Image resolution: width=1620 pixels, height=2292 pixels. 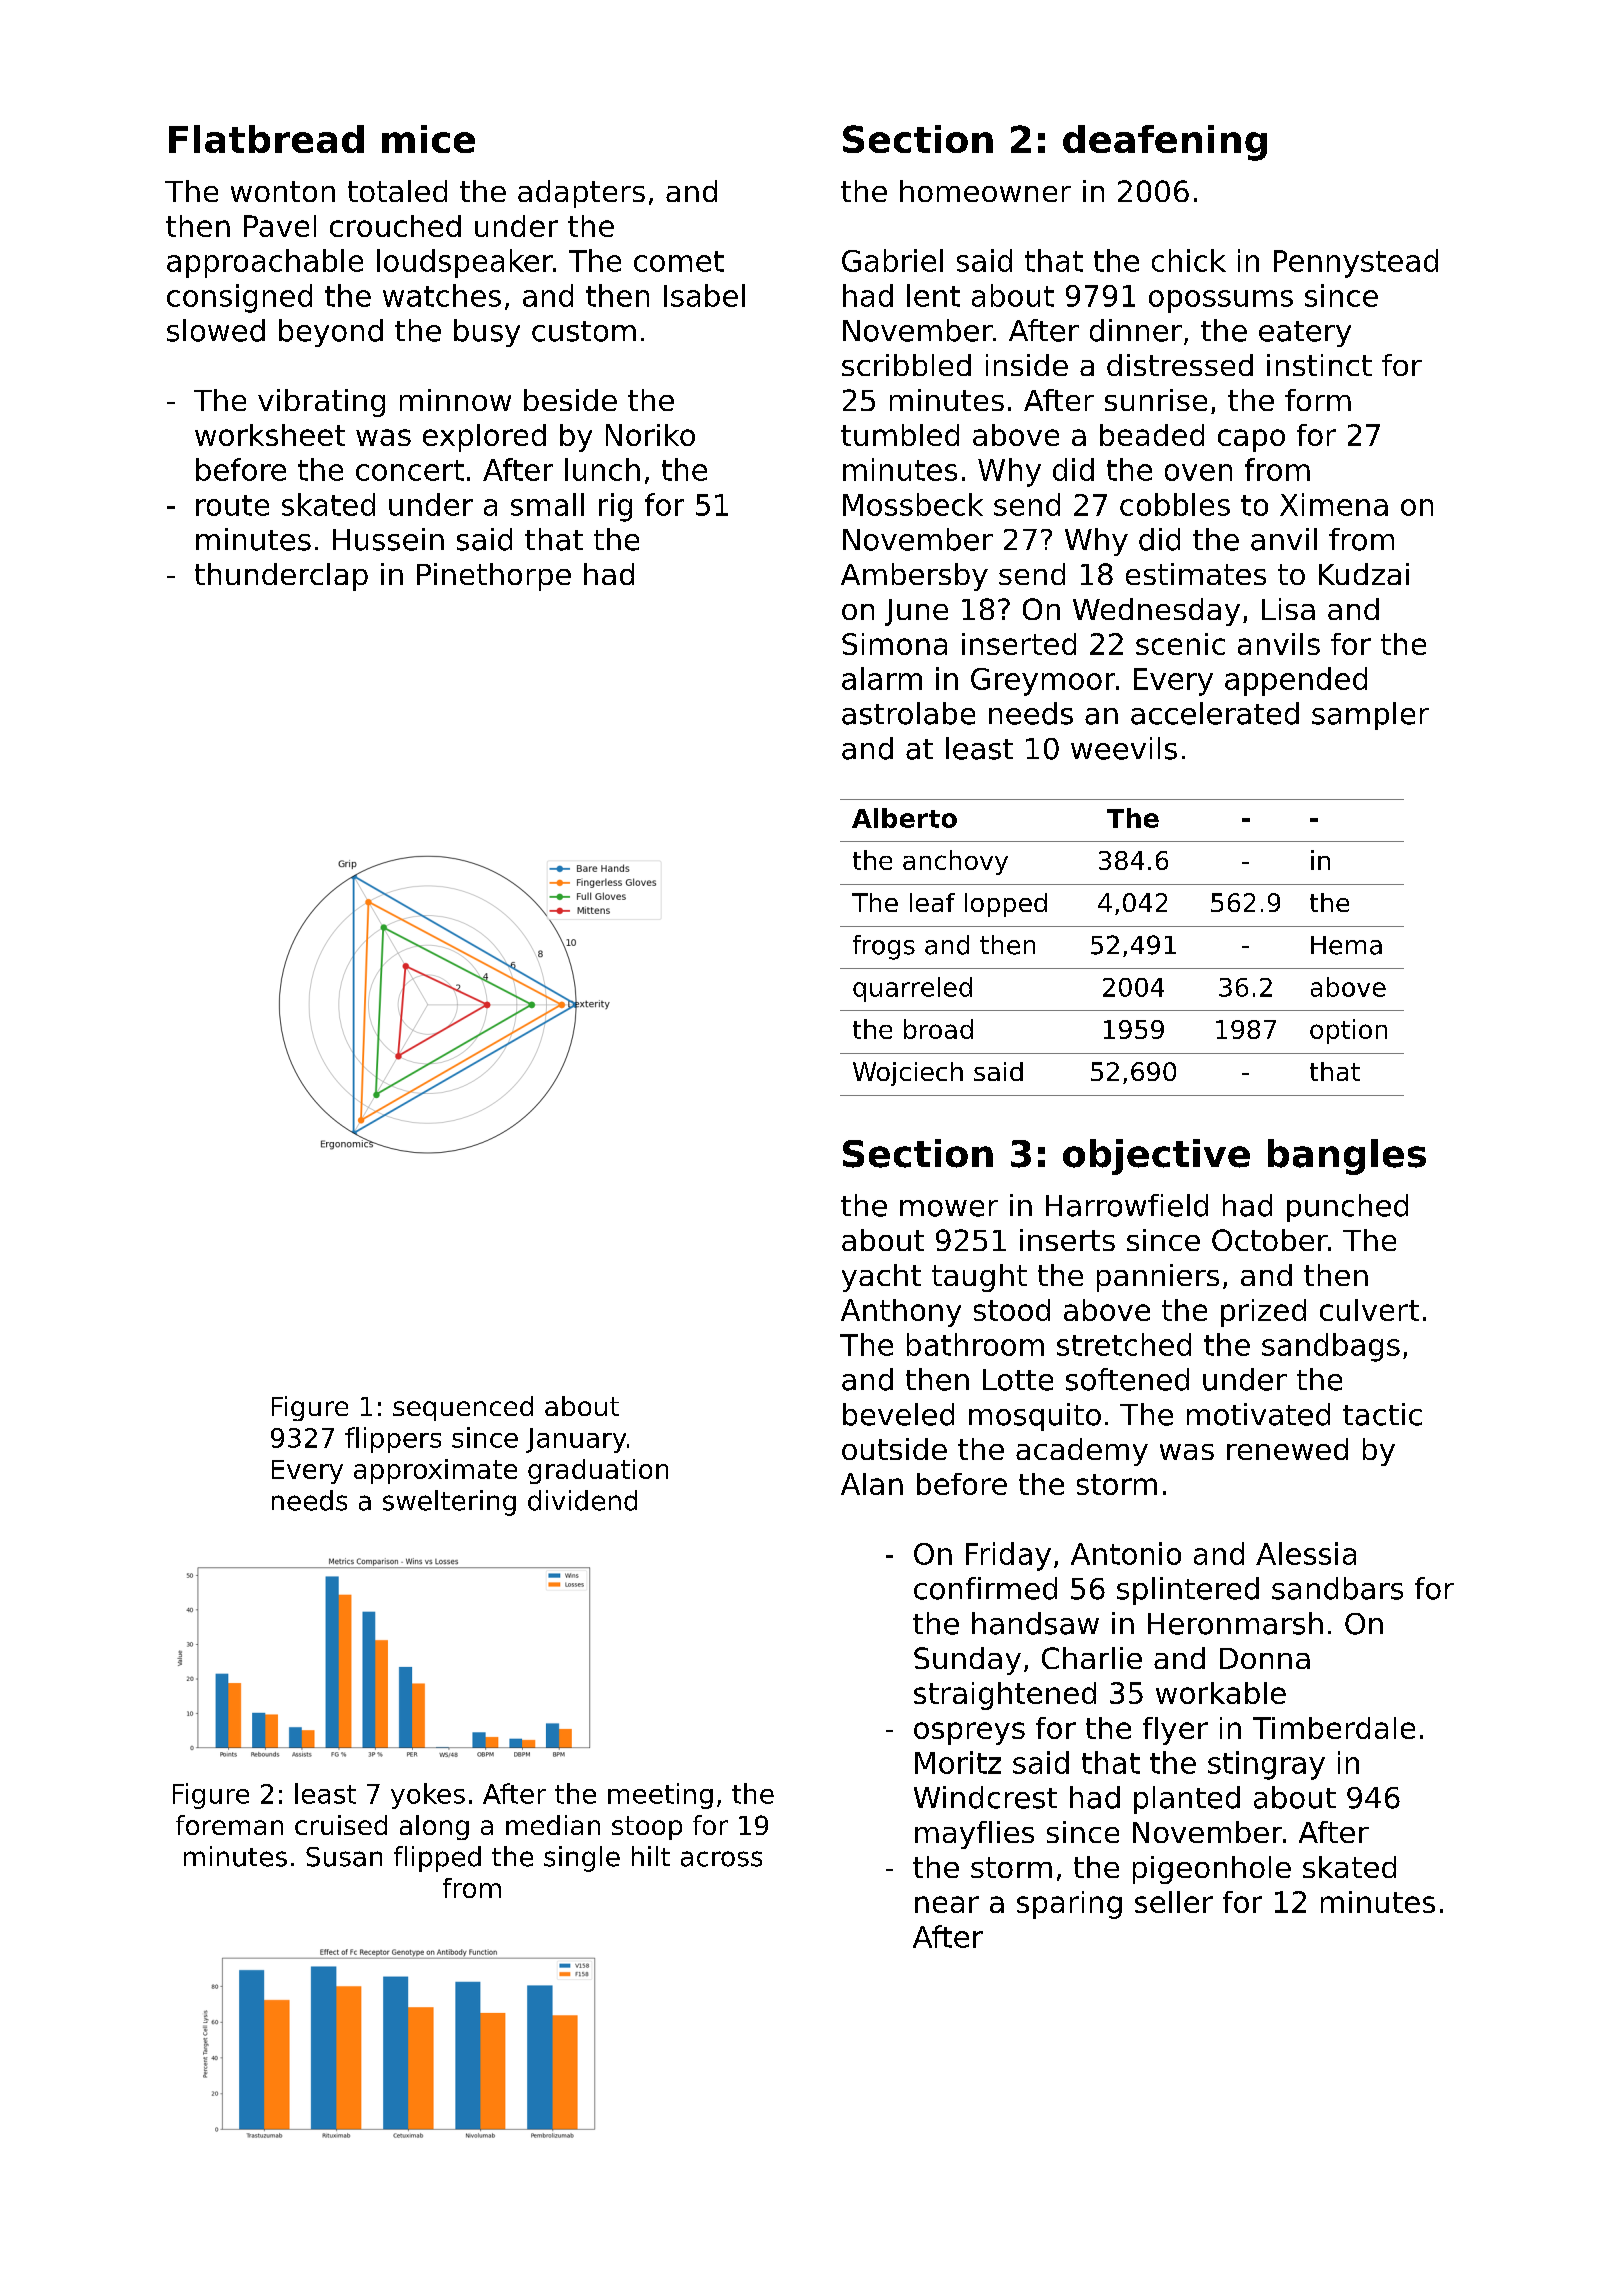 What do you see at coordinates (884, 947) in the page?
I see `frogs` at bounding box center [884, 947].
